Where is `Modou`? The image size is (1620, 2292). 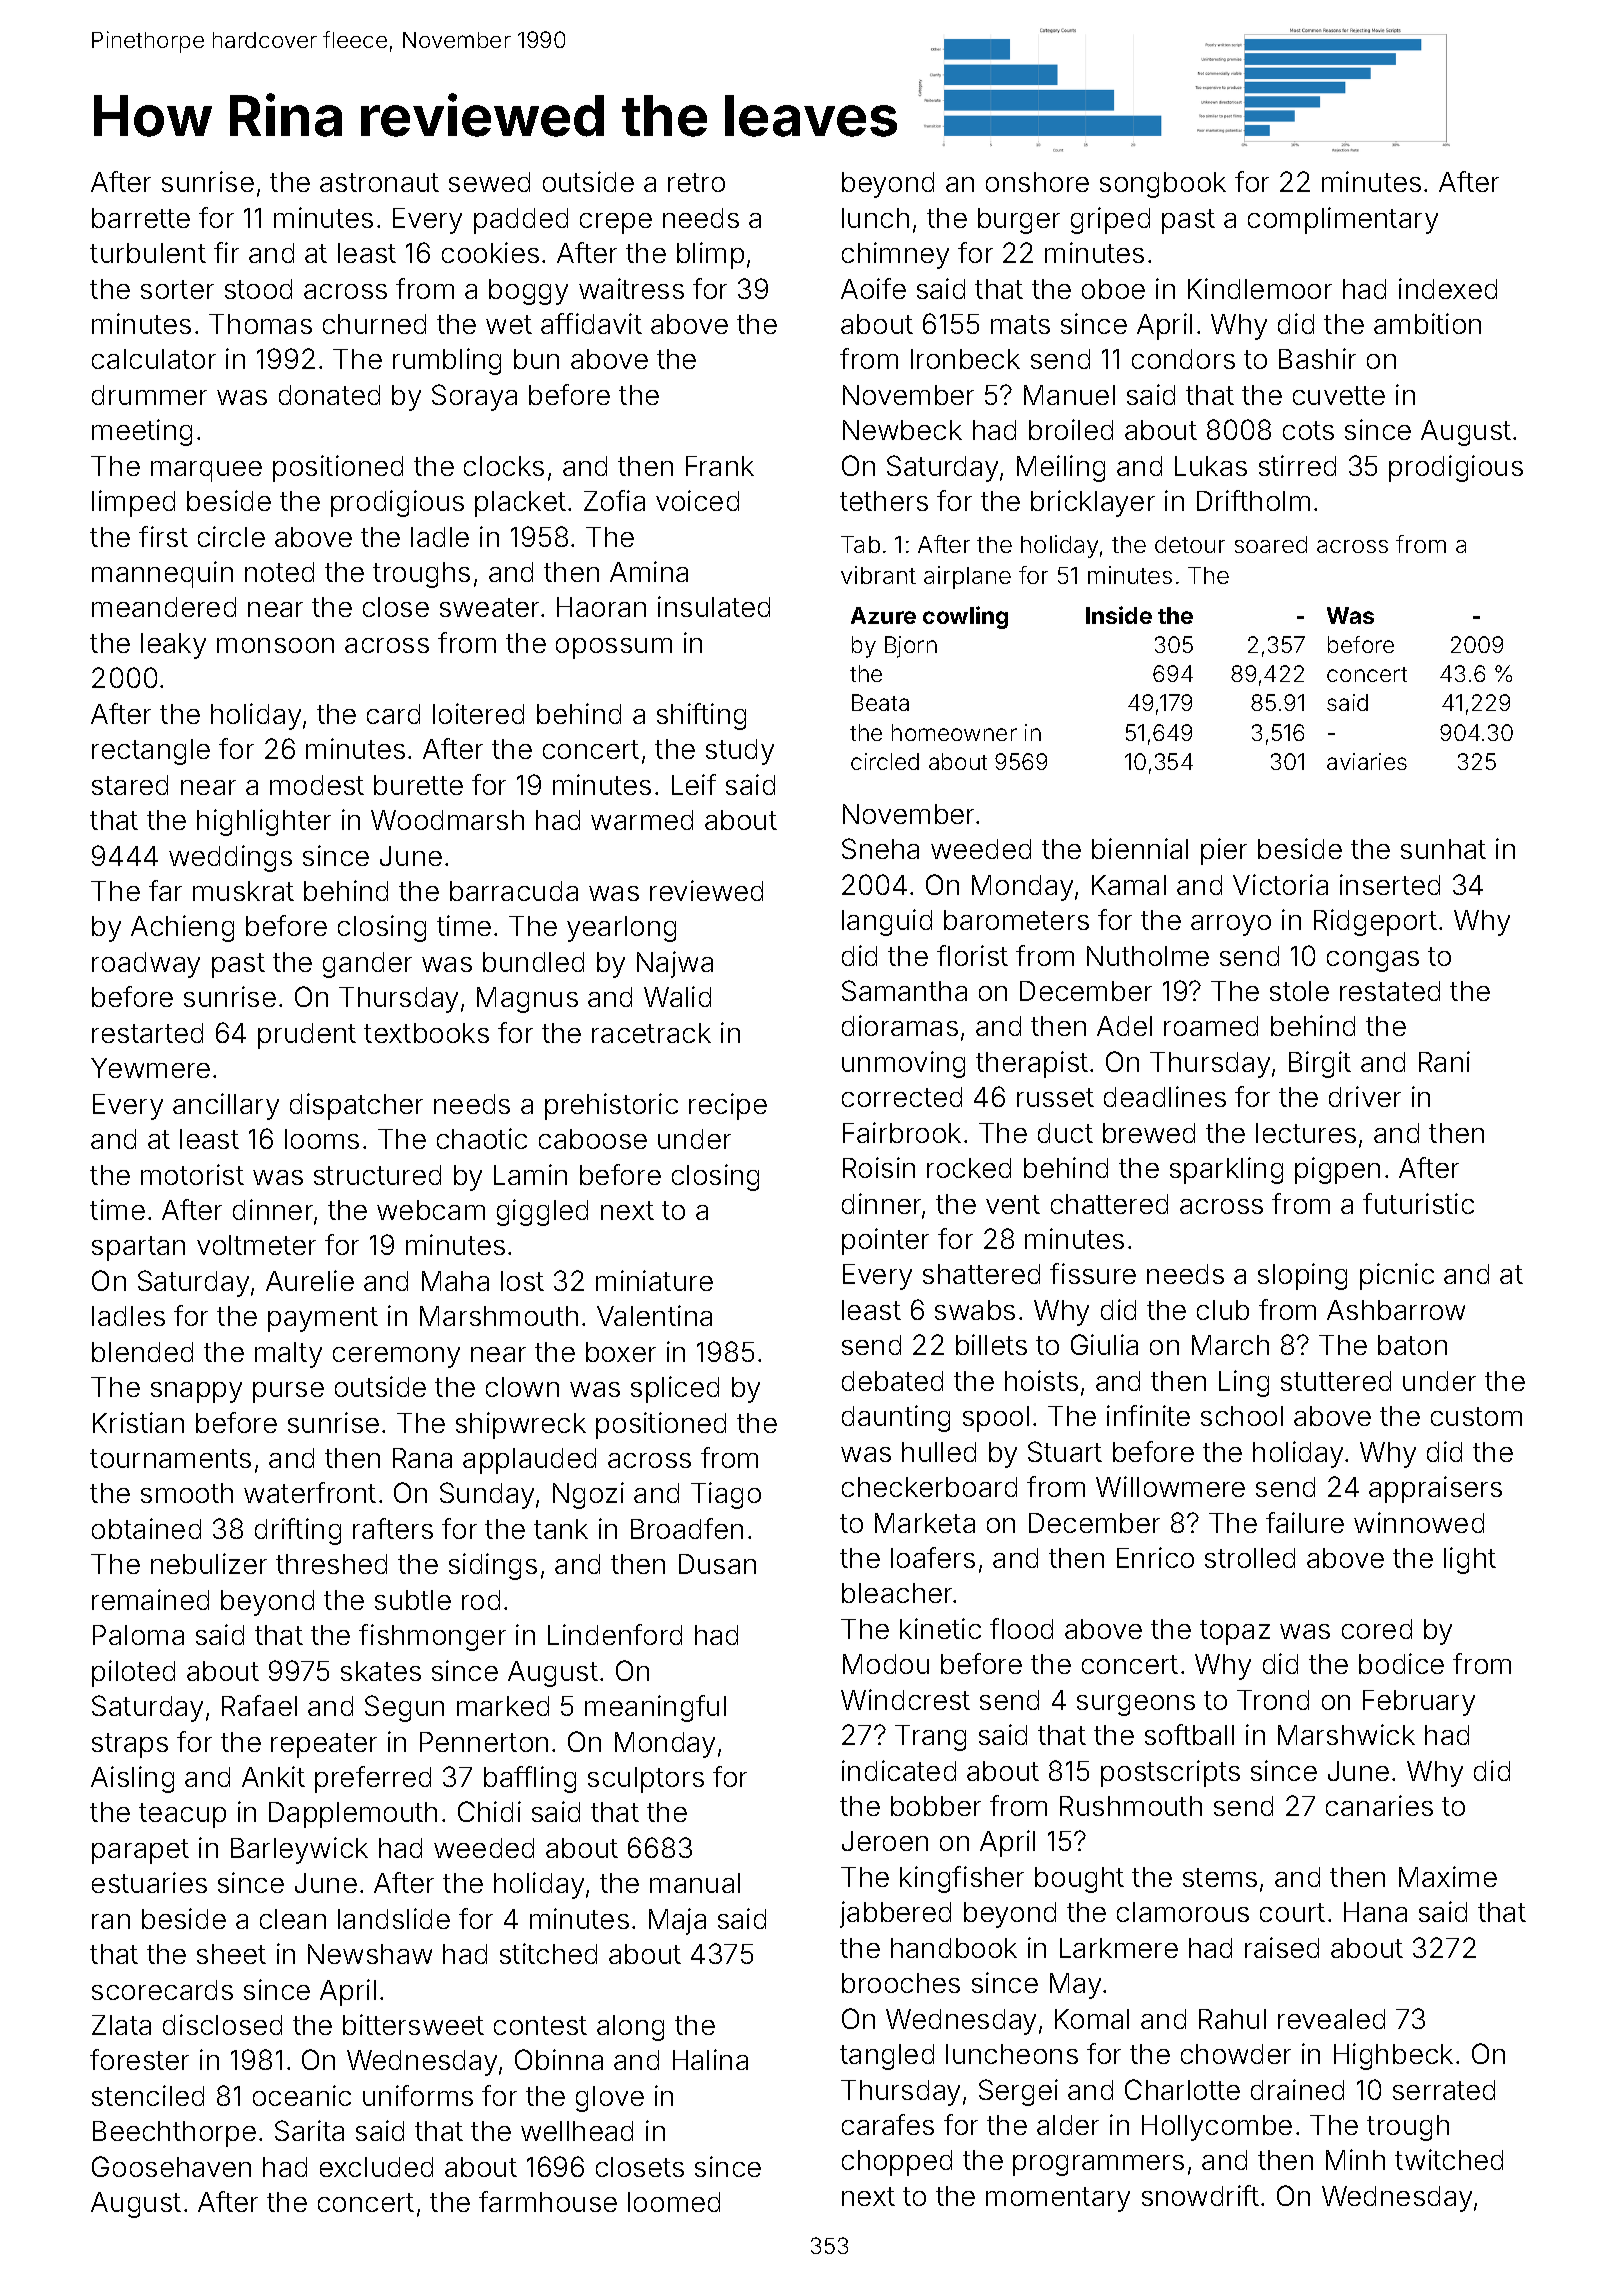
Modou is located at coordinates (886, 1664).
